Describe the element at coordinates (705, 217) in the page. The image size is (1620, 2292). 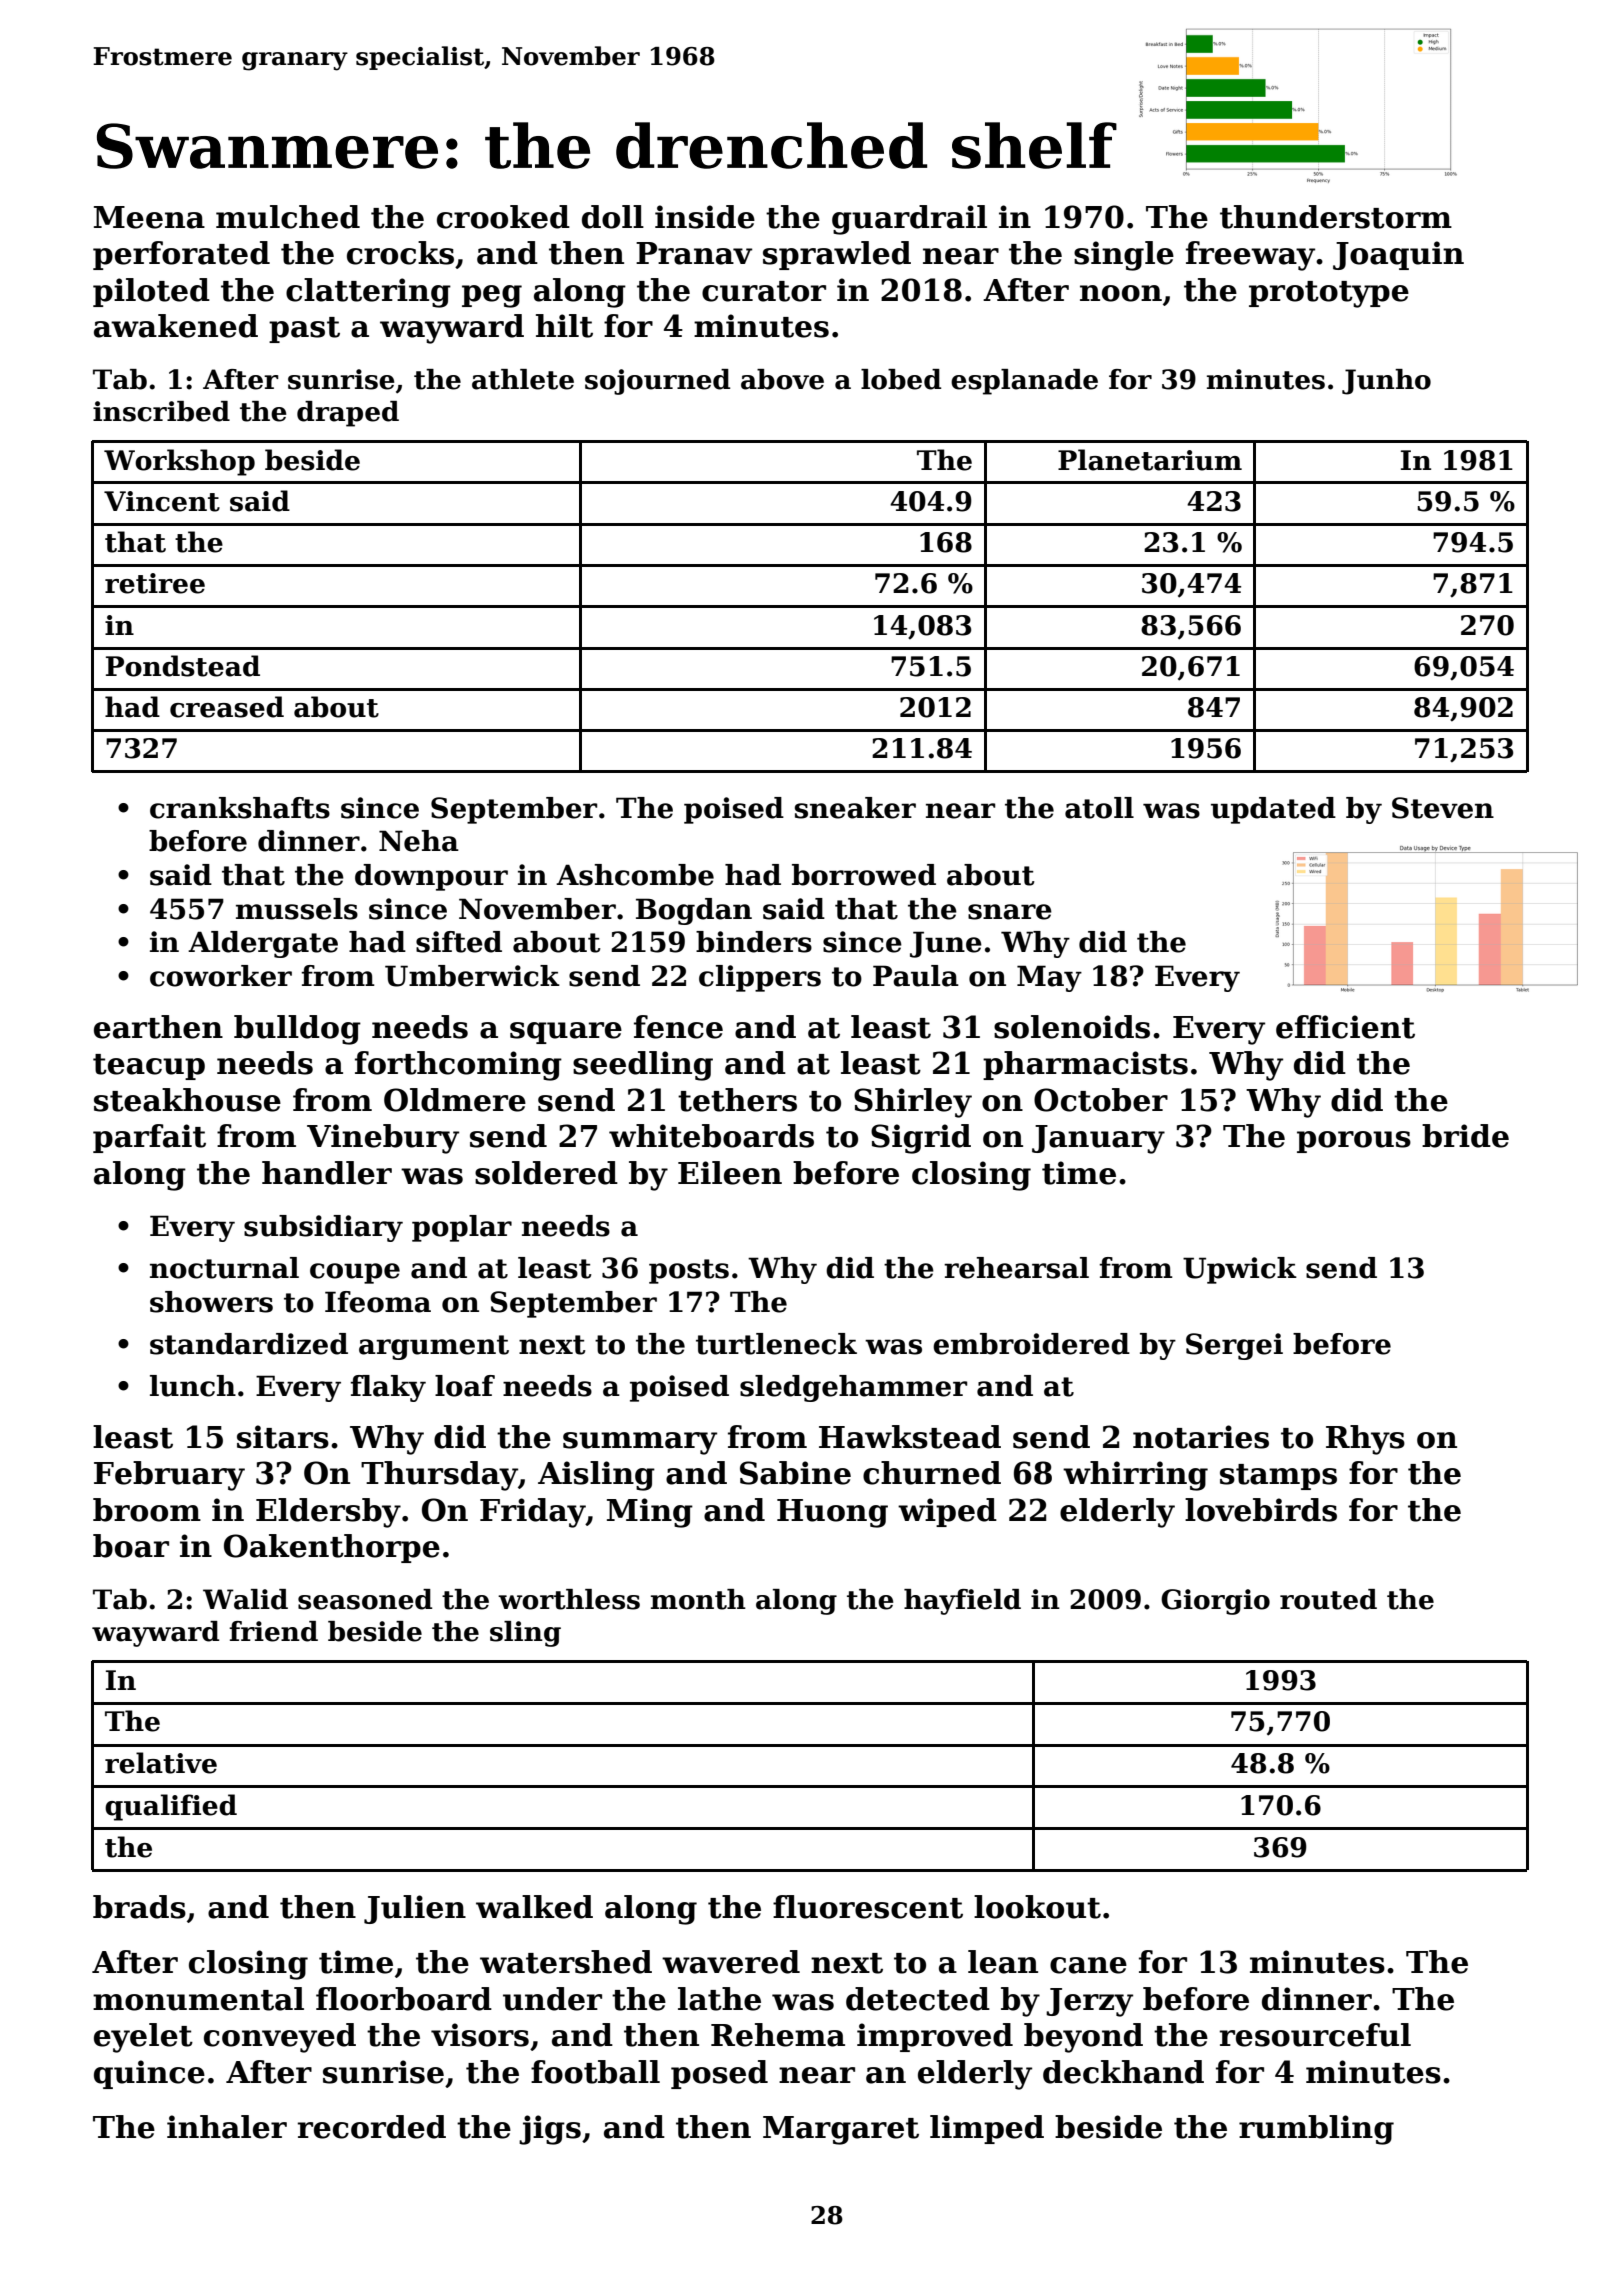
I see `inside` at that location.
